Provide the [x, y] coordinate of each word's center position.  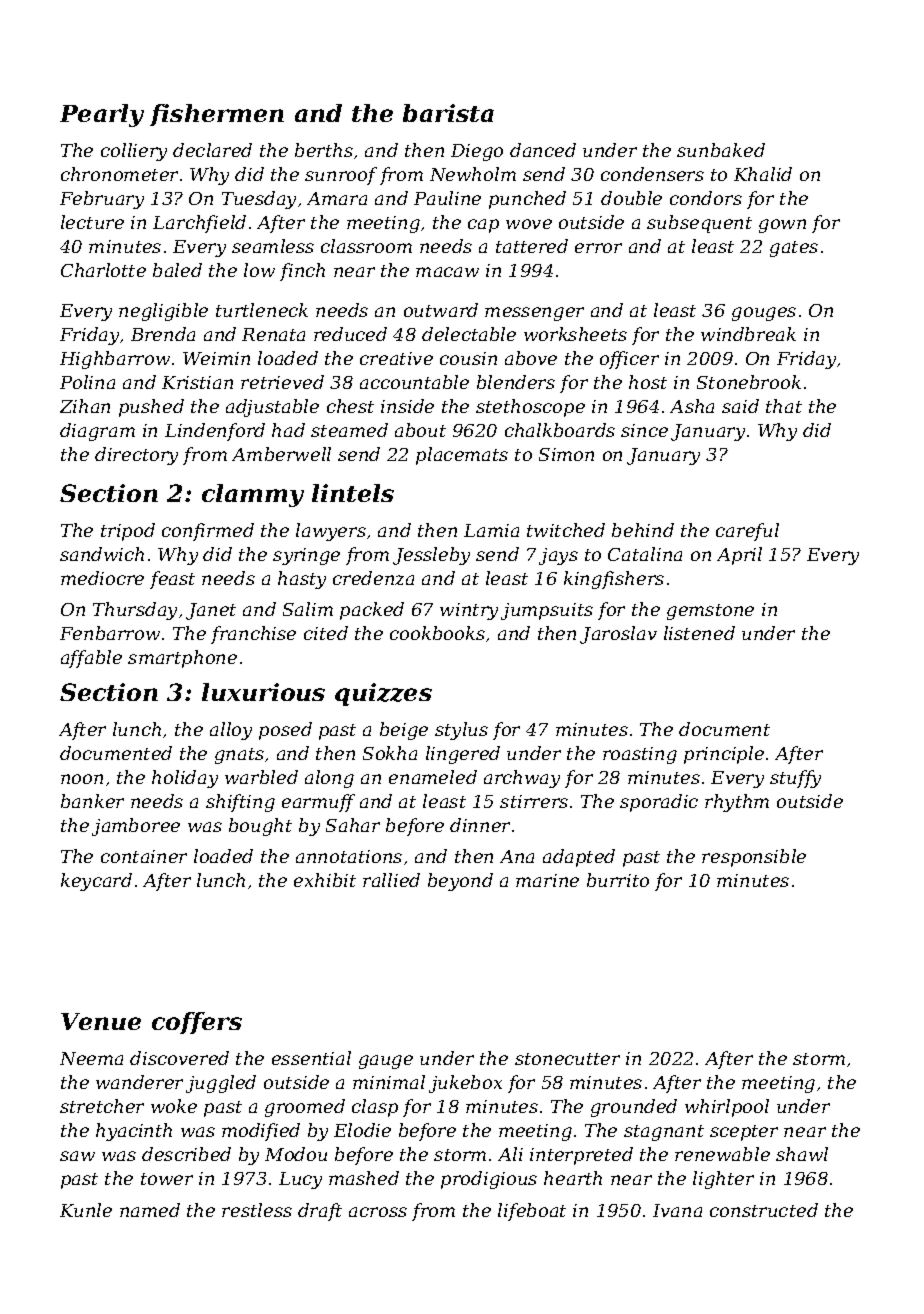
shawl [802, 1154]
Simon [566, 454]
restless [257, 1210]
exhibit [325, 880]
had [288, 430]
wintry [469, 611]
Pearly [102, 115]
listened [699, 633]
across [378, 1212]
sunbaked [721, 150]
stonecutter [567, 1059]
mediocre [102, 578]
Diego [477, 152]
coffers [197, 1023]
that [784, 406]
